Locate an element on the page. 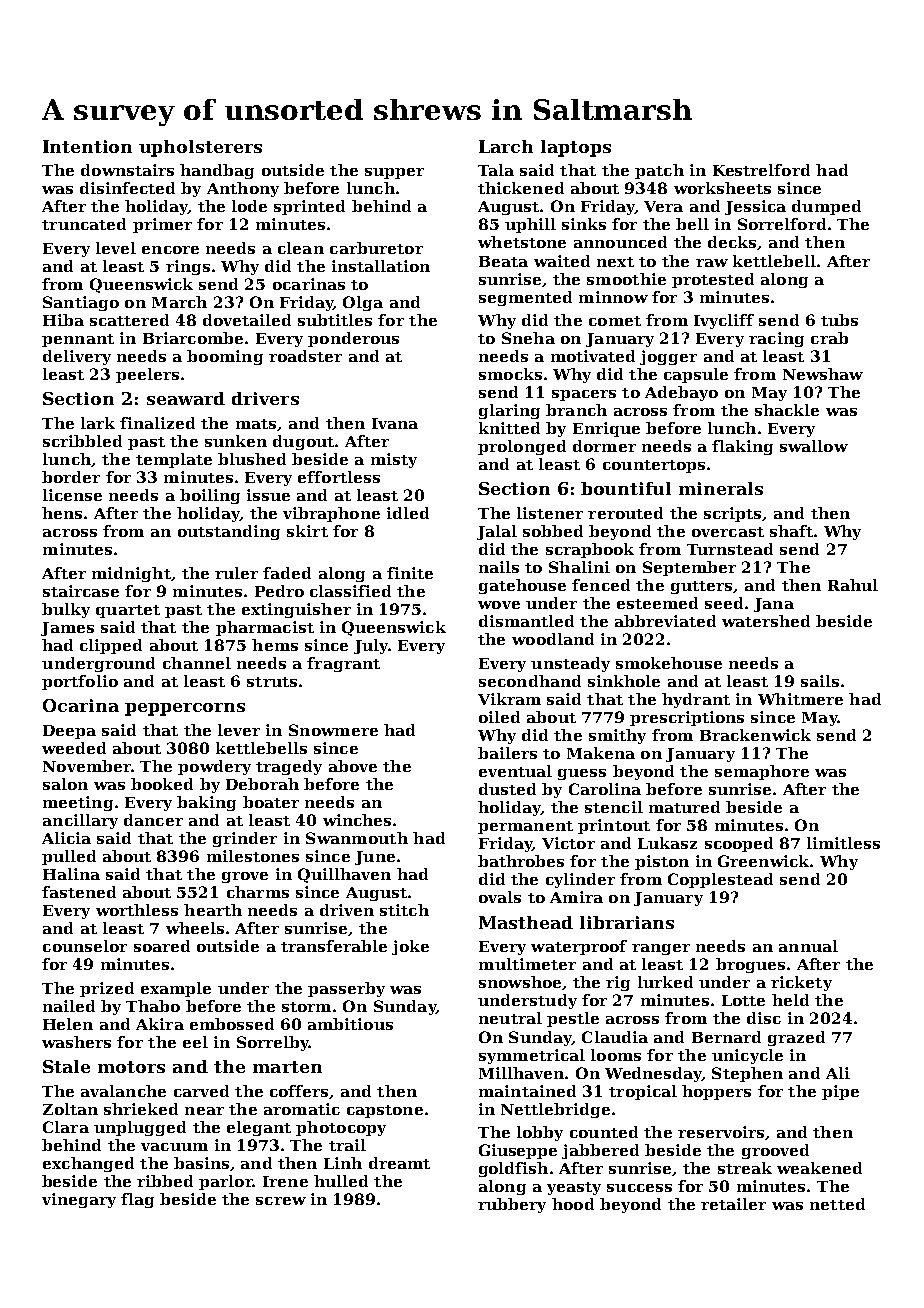 The image size is (924, 1308). supper is located at coordinates (394, 173).
